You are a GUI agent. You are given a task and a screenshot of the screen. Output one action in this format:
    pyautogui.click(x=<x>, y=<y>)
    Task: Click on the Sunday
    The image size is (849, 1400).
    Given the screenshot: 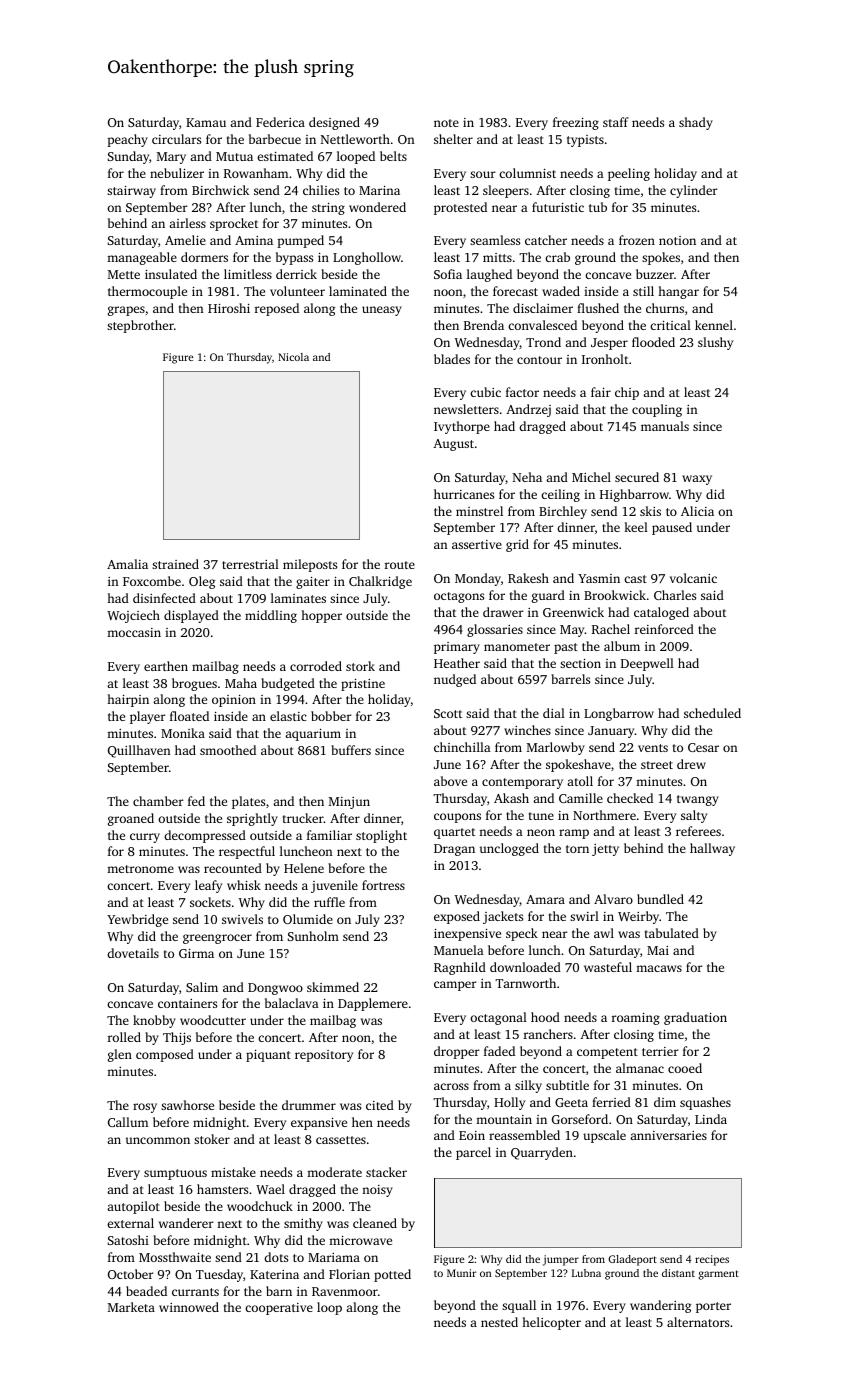 What is the action you would take?
    pyautogui.click(x=128, y=157)
